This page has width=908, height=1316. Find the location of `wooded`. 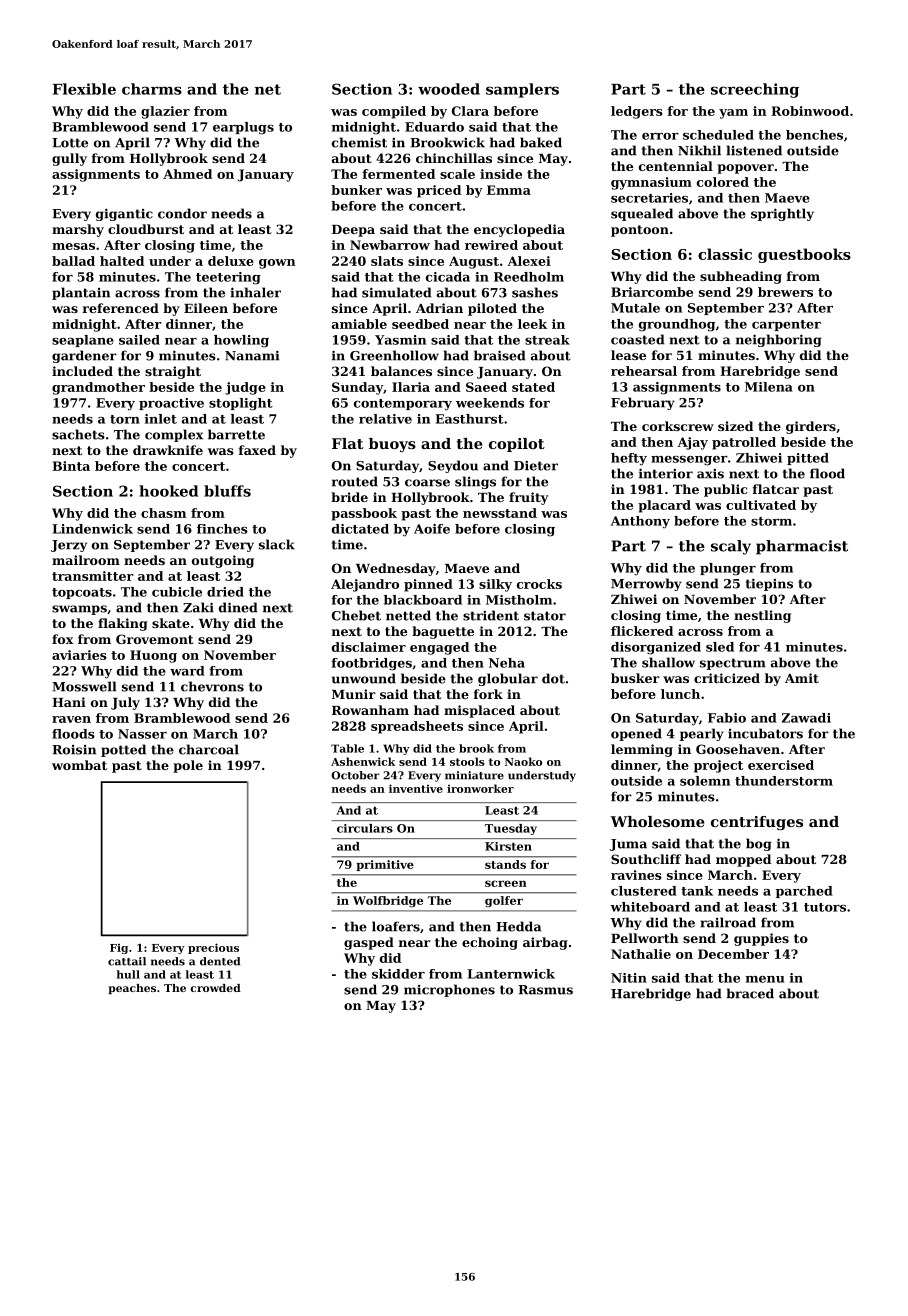

wooded is located at coordinates (449, 89).
